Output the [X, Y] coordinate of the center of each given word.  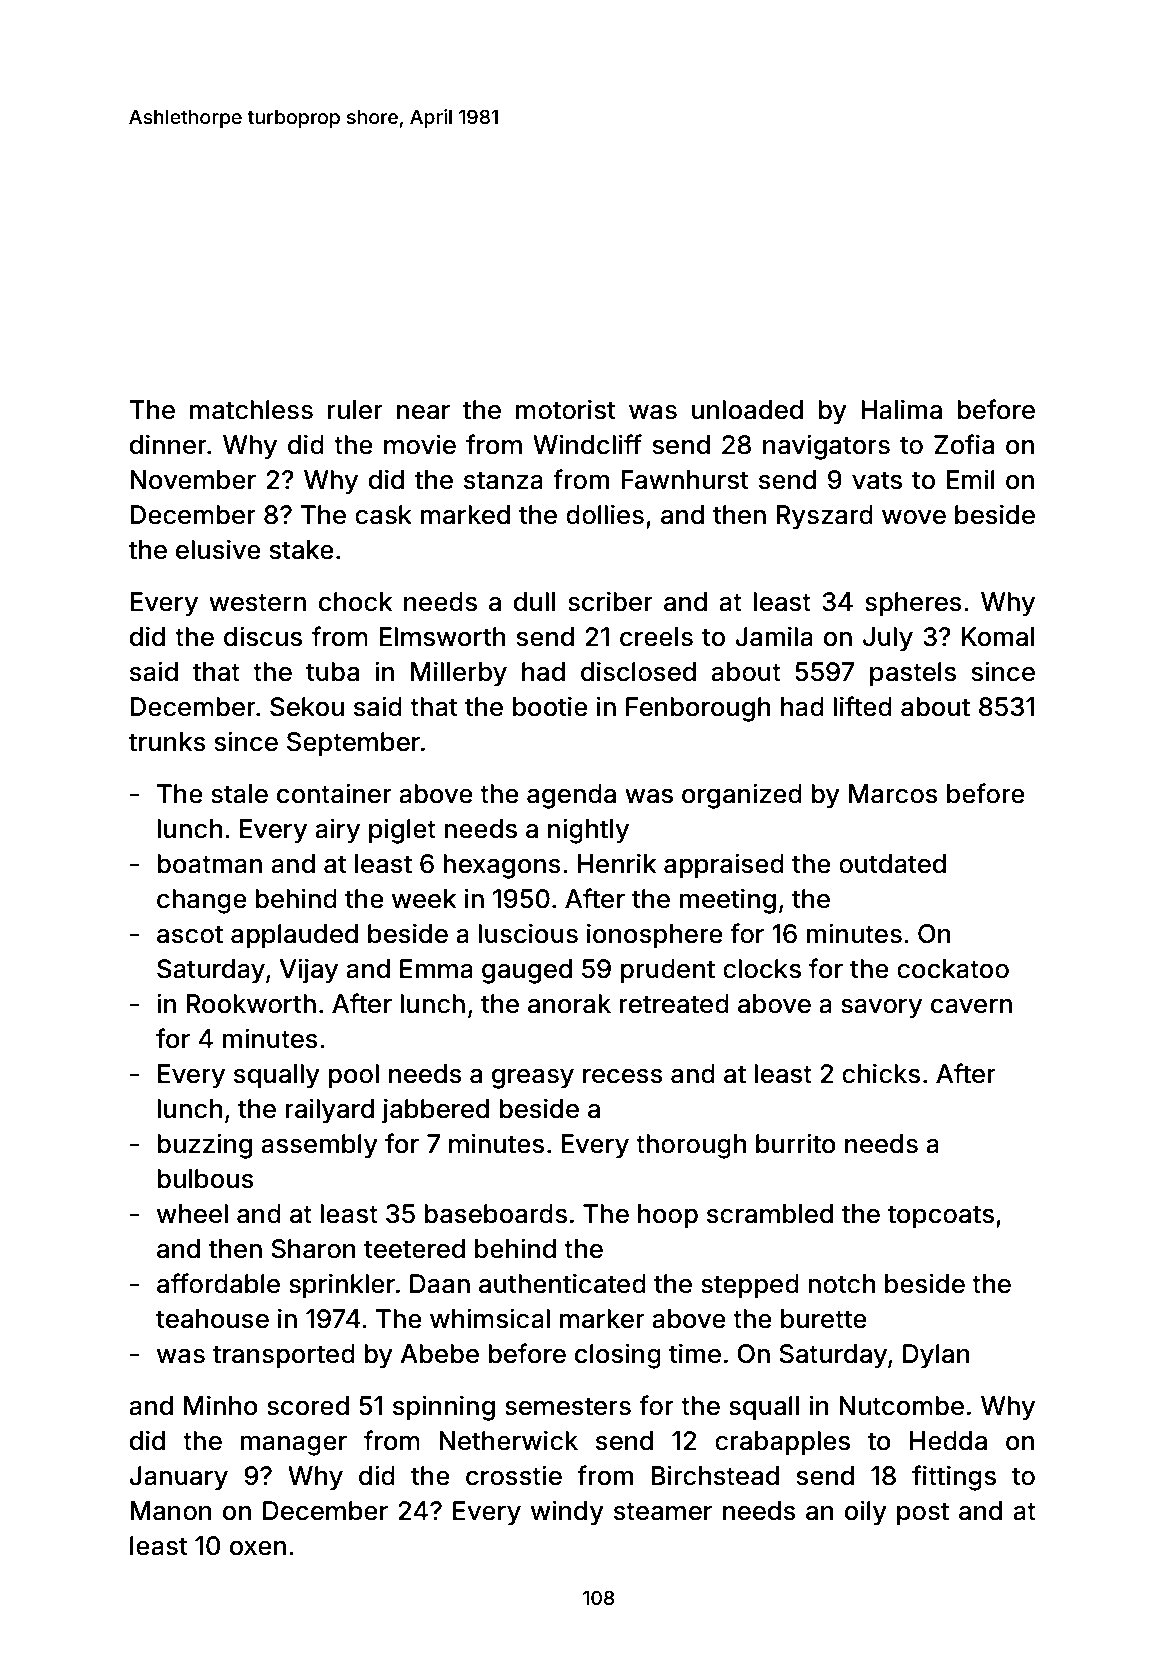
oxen [258, 1548]
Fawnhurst [684, 480]
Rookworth [251, 1004]
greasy [533, 1079]
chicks [881, 1073]
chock [355, 602]
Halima [901, 409]
